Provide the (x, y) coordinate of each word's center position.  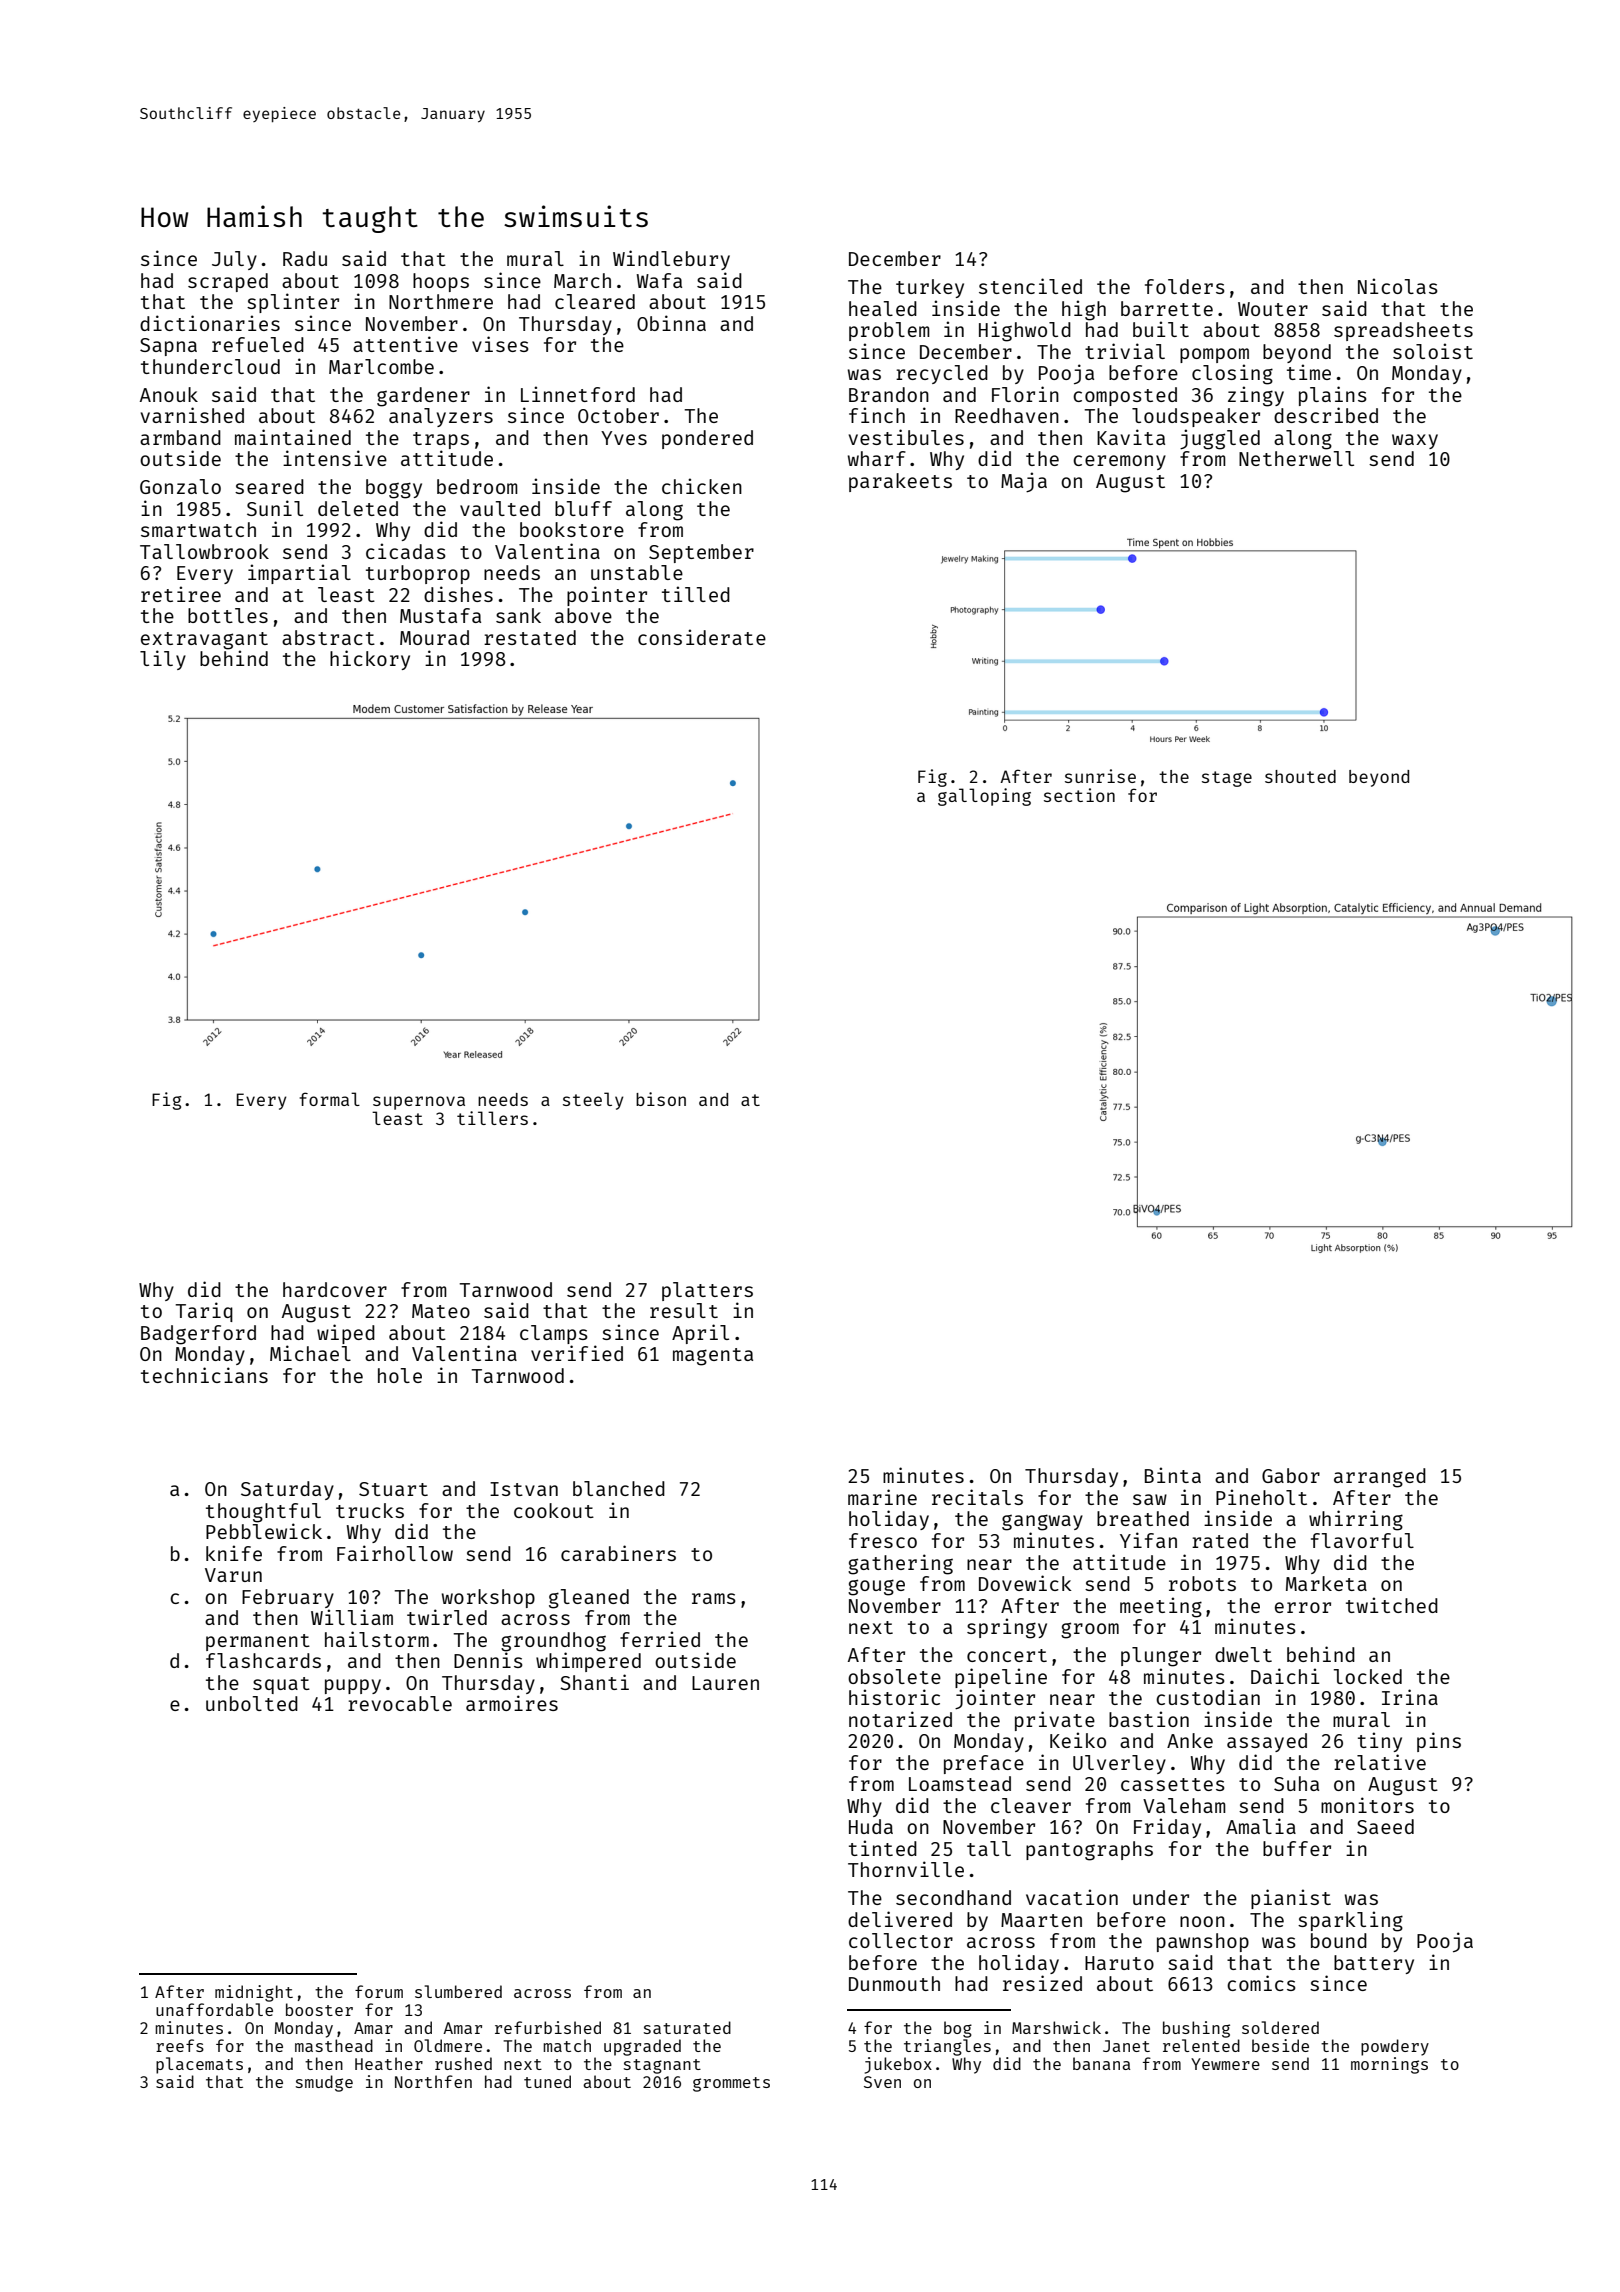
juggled (1220, 439)
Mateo (441, 1311)
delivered (900, 1919)
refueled (258, 344)
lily (163, 660)
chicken (702, 486)
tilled (696, 594)
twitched (1392, 1605)
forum (379, 1991)
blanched (619, 1488)
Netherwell (1296, 458)
